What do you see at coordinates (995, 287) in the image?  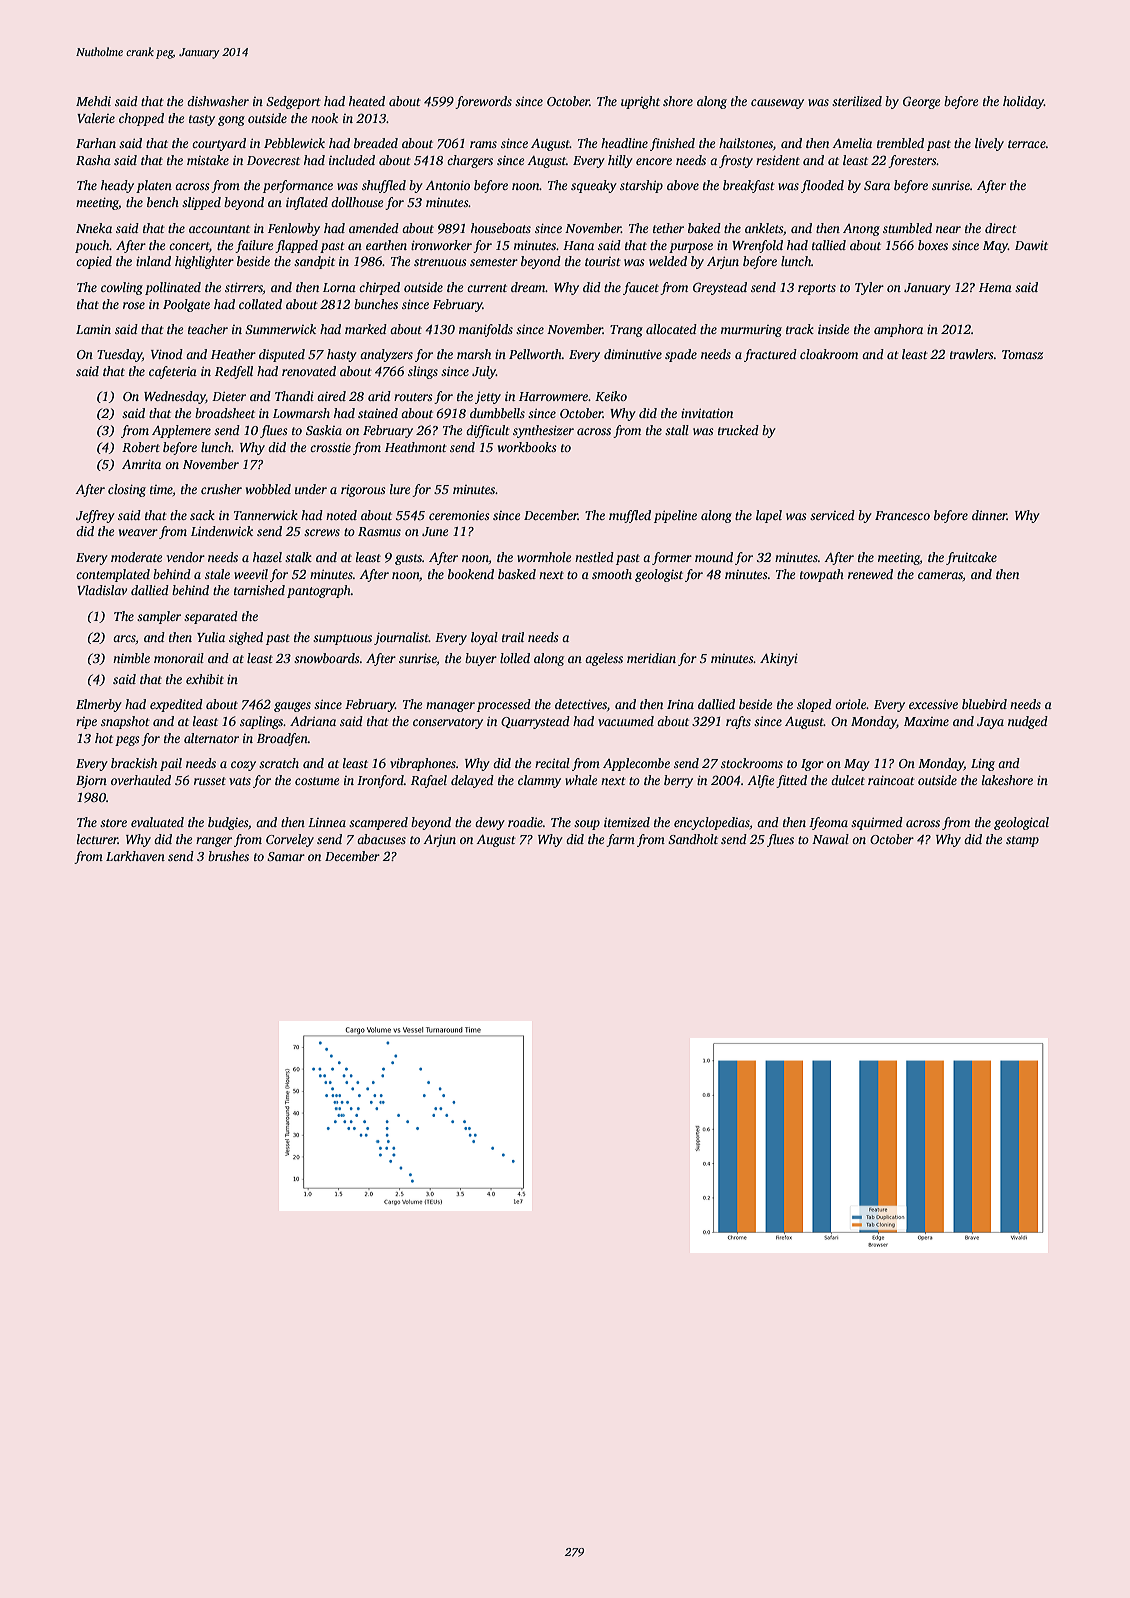 I see `Hema` at bounding box center [995, 287].
